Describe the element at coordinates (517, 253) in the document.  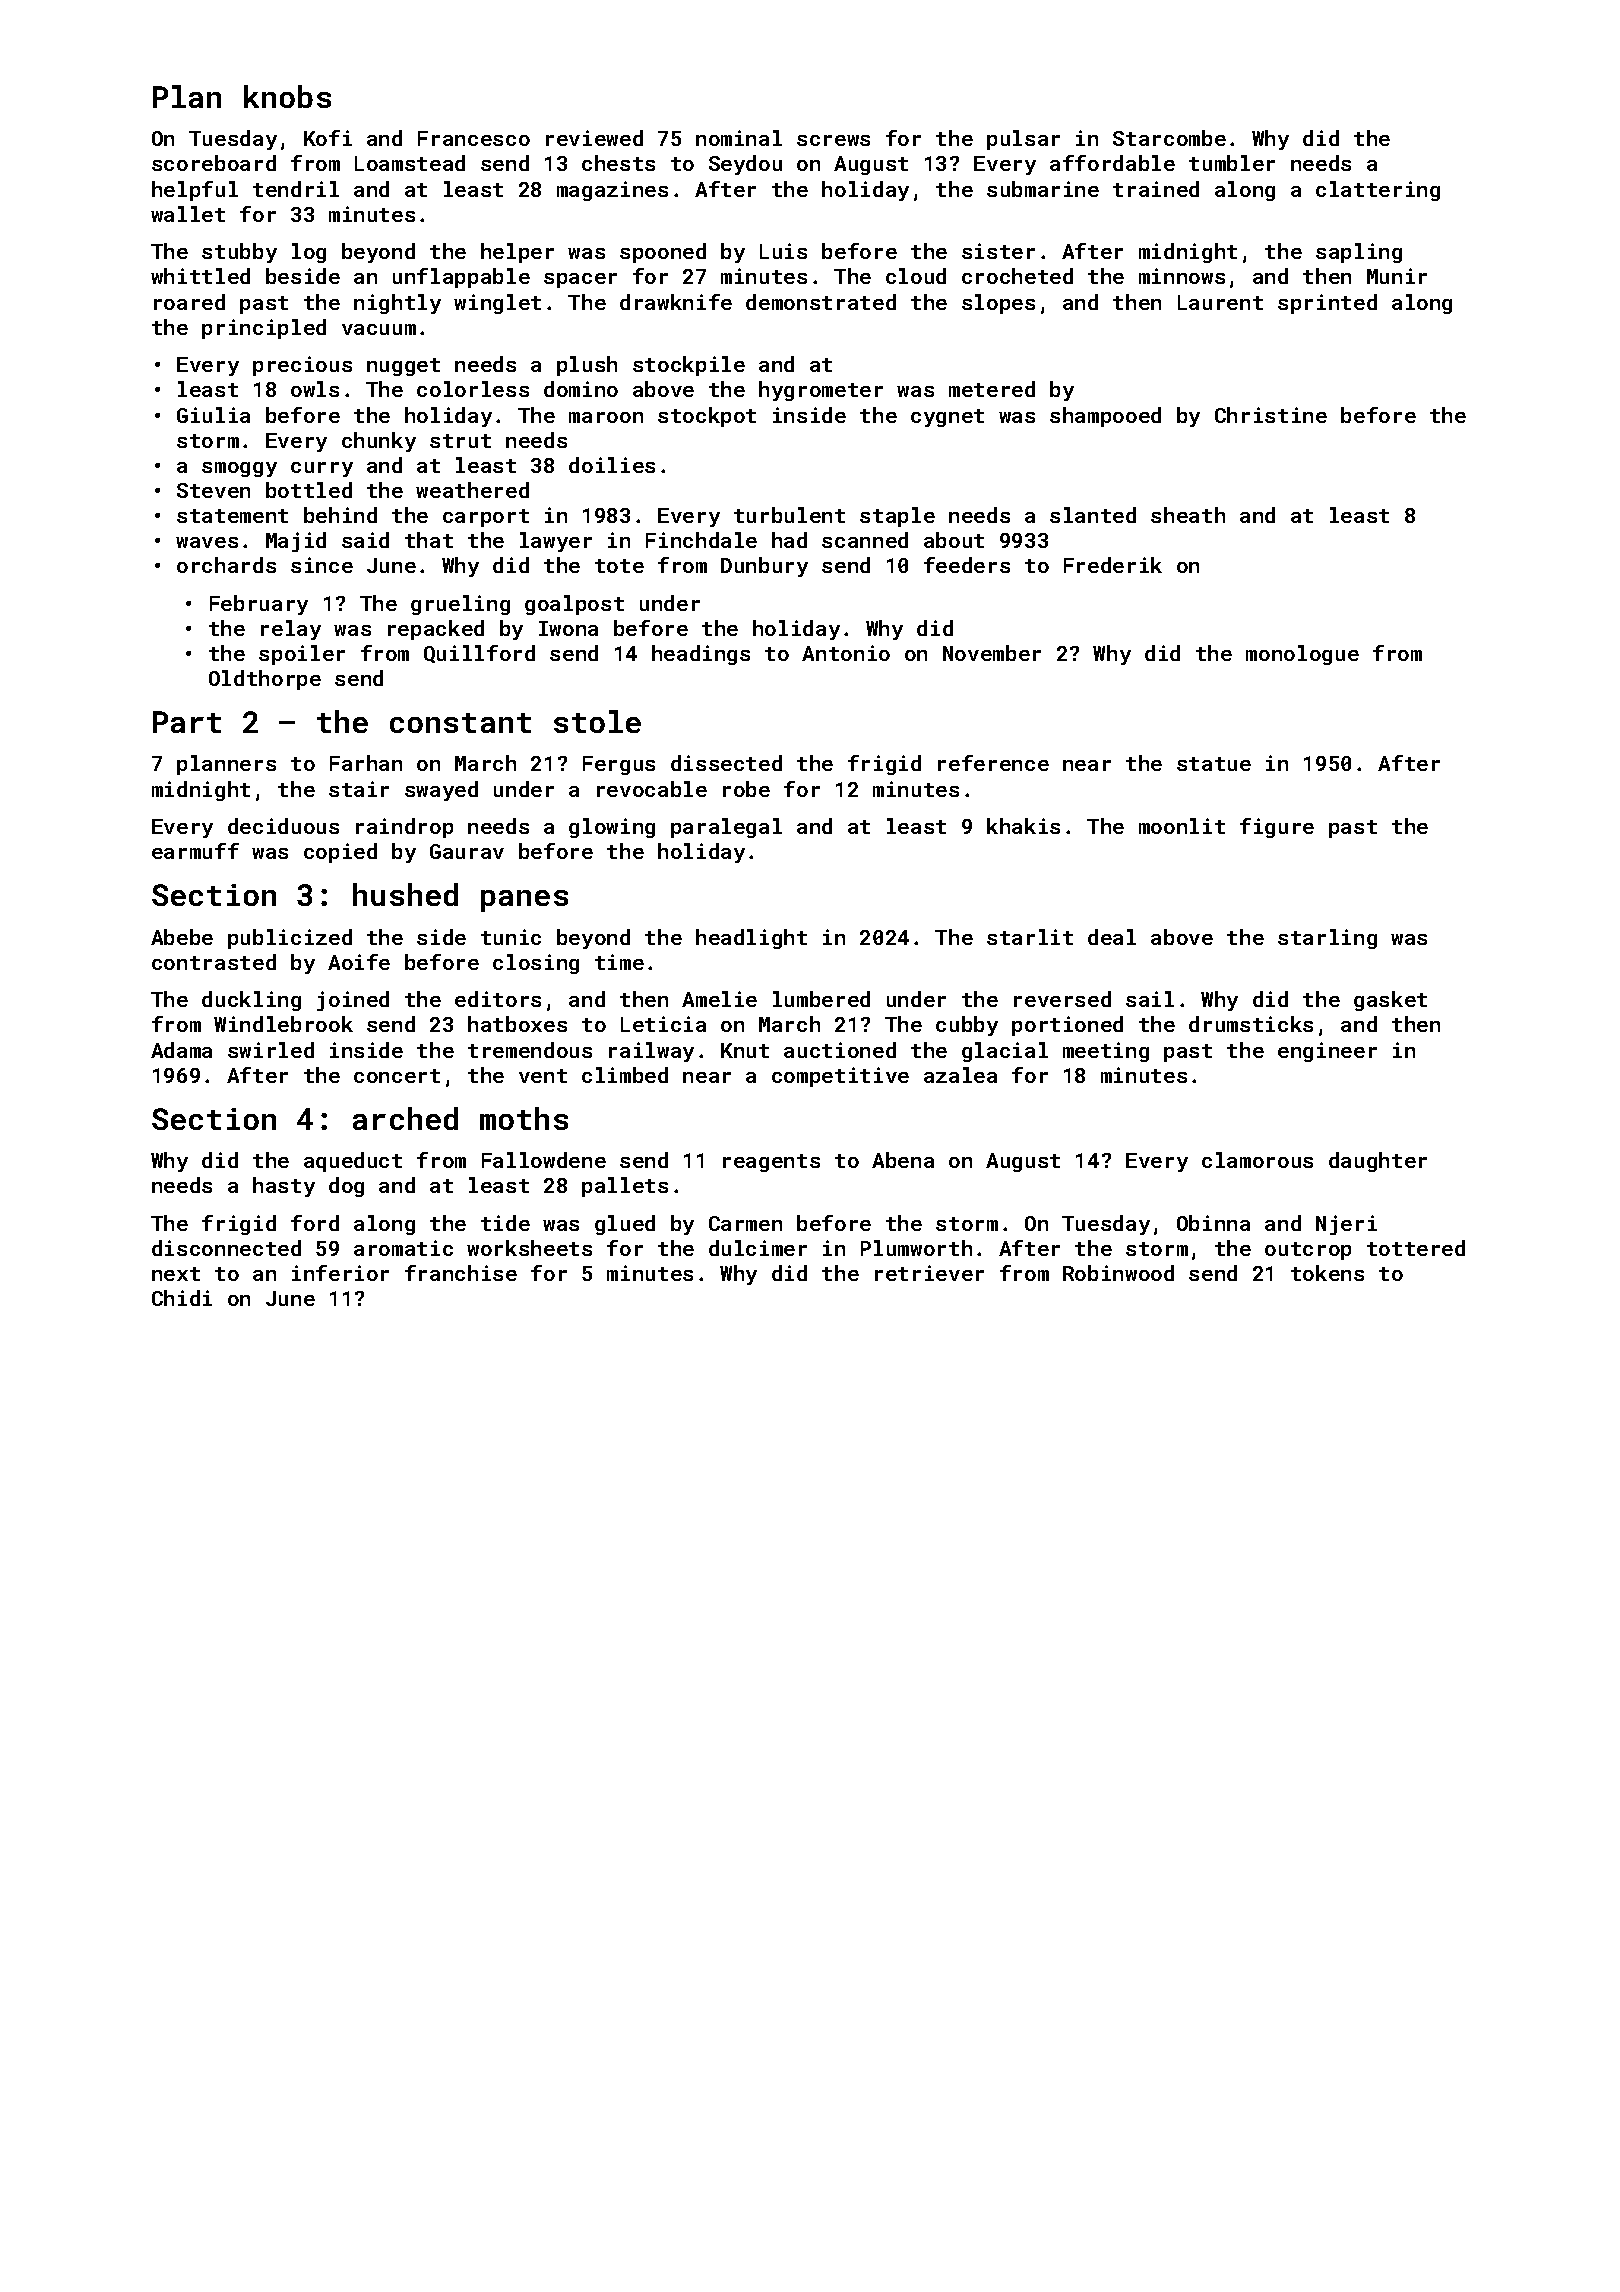
I see `helper` at that location.
